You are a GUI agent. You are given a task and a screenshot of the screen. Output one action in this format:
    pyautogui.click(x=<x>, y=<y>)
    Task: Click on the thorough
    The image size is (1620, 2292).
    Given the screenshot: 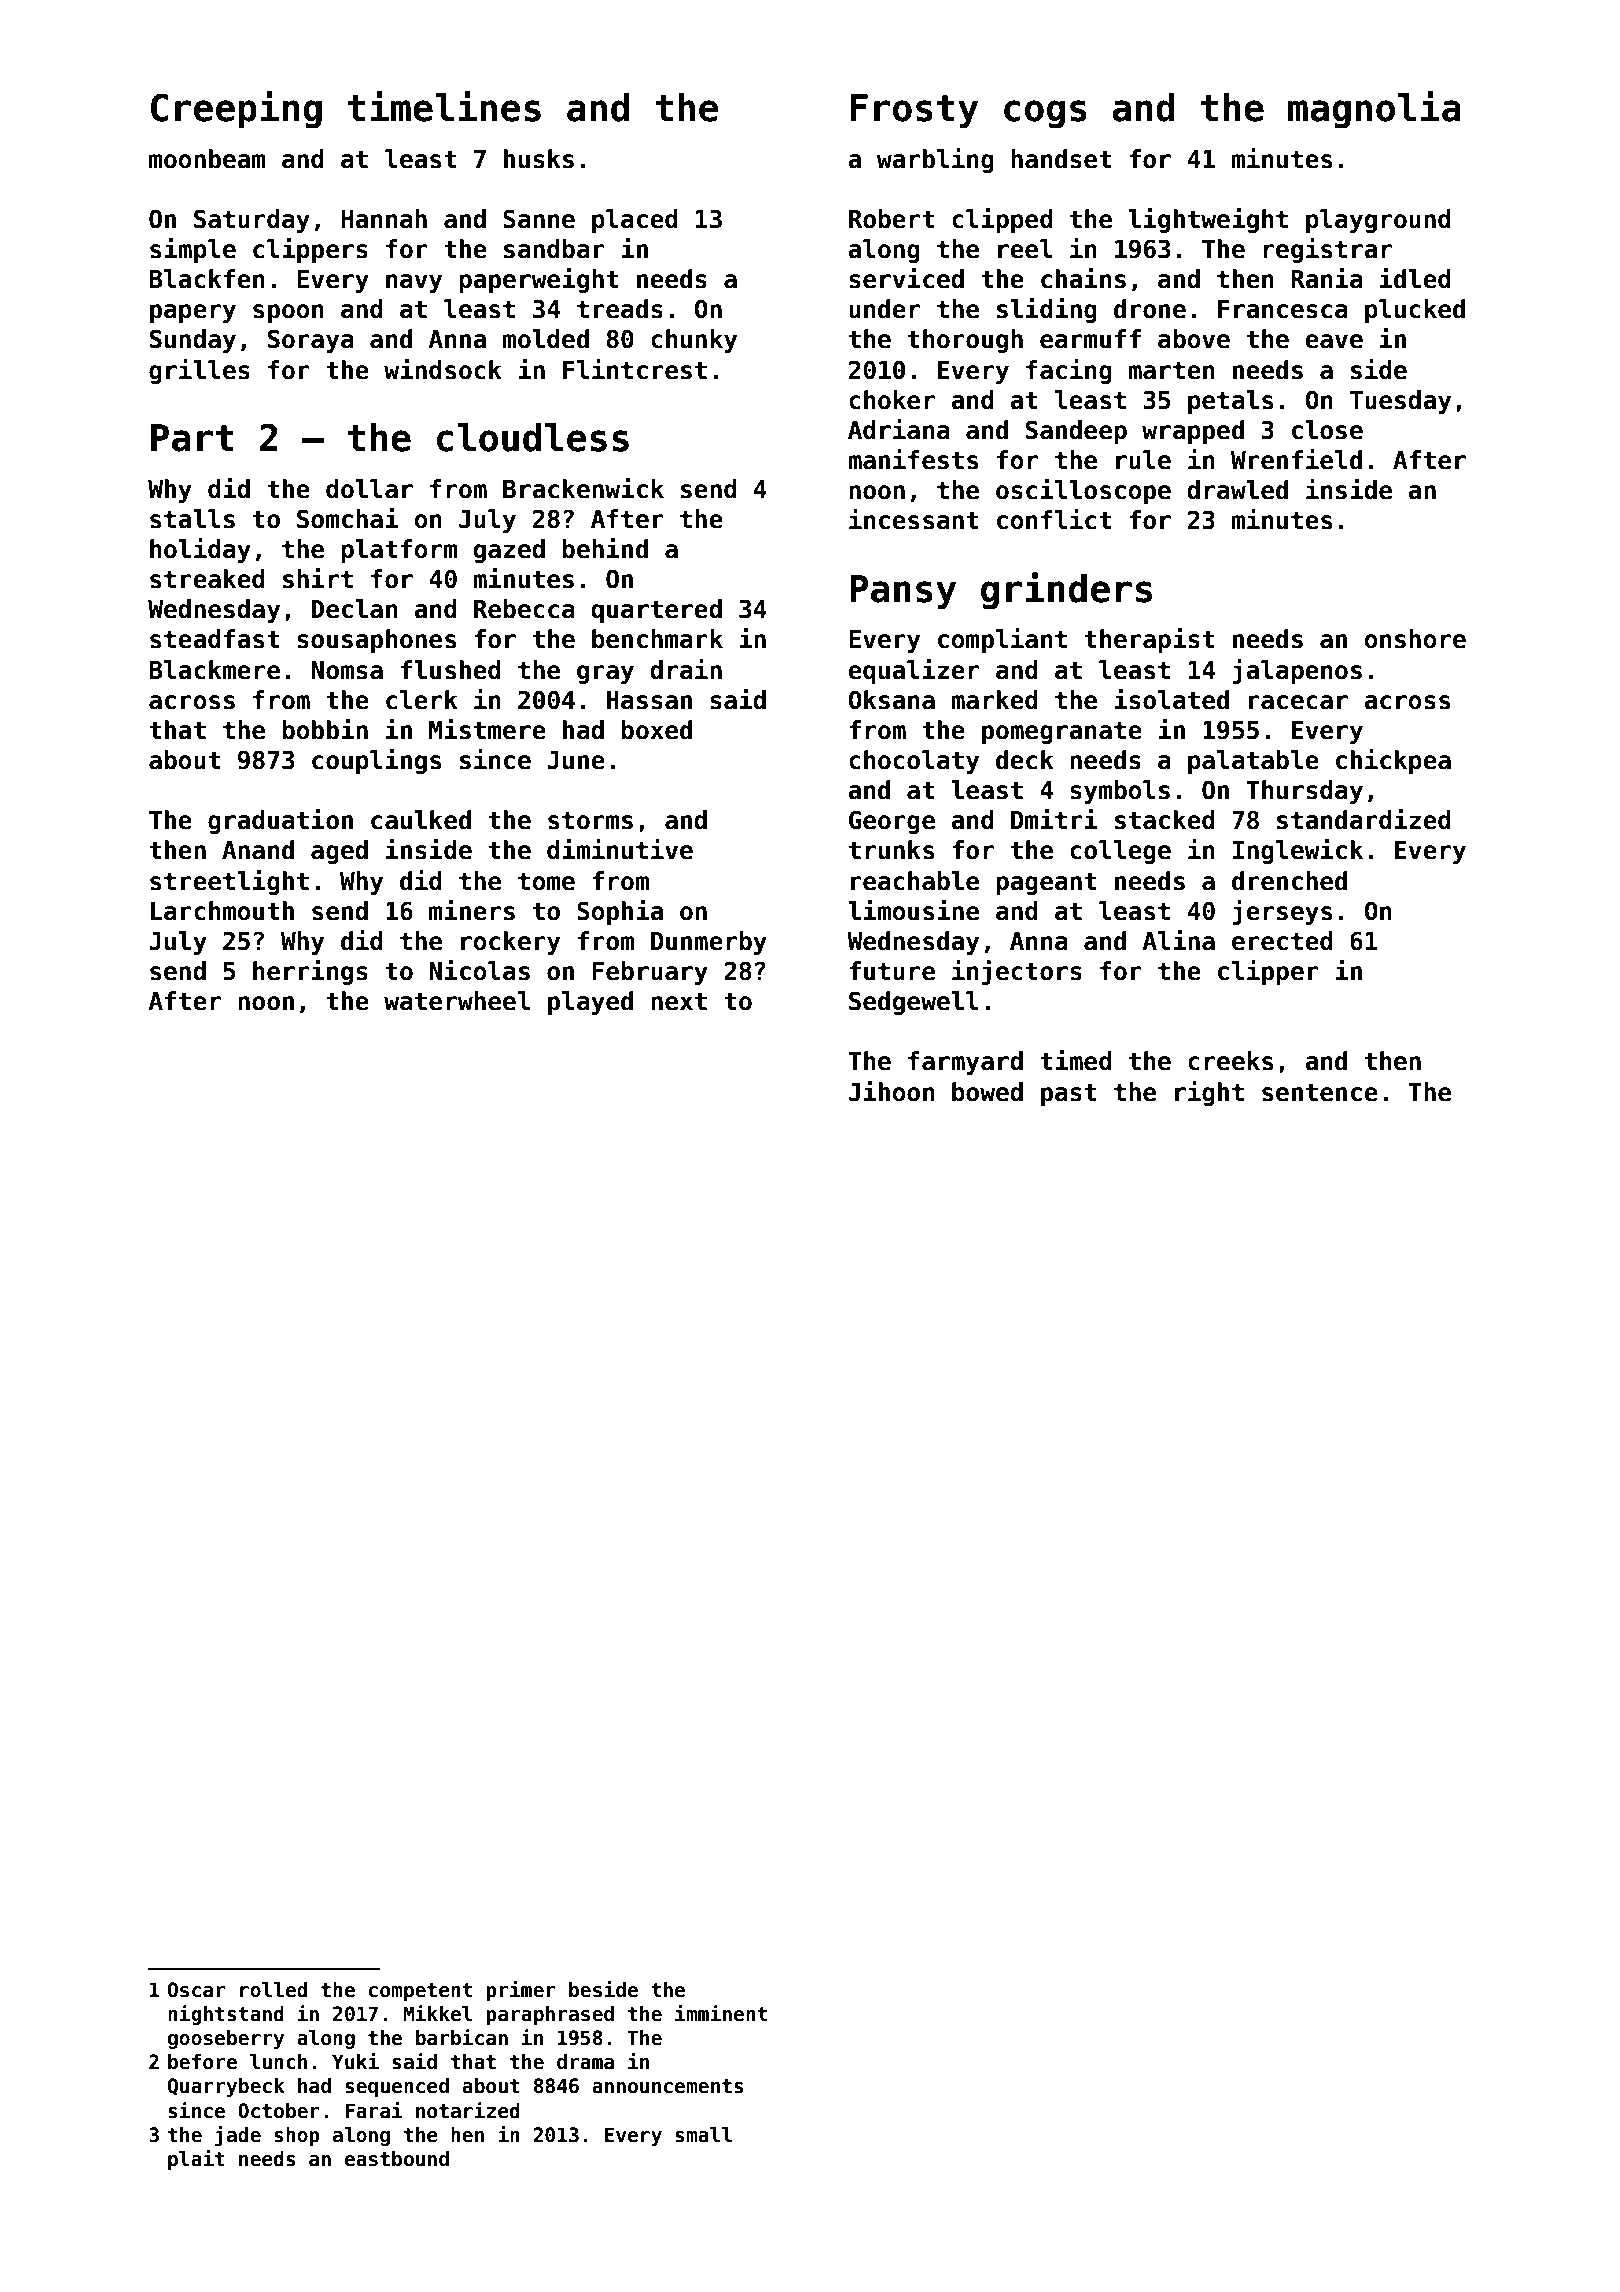 What is the action you would take?
    pyautogui.click(x=965, y=341)
